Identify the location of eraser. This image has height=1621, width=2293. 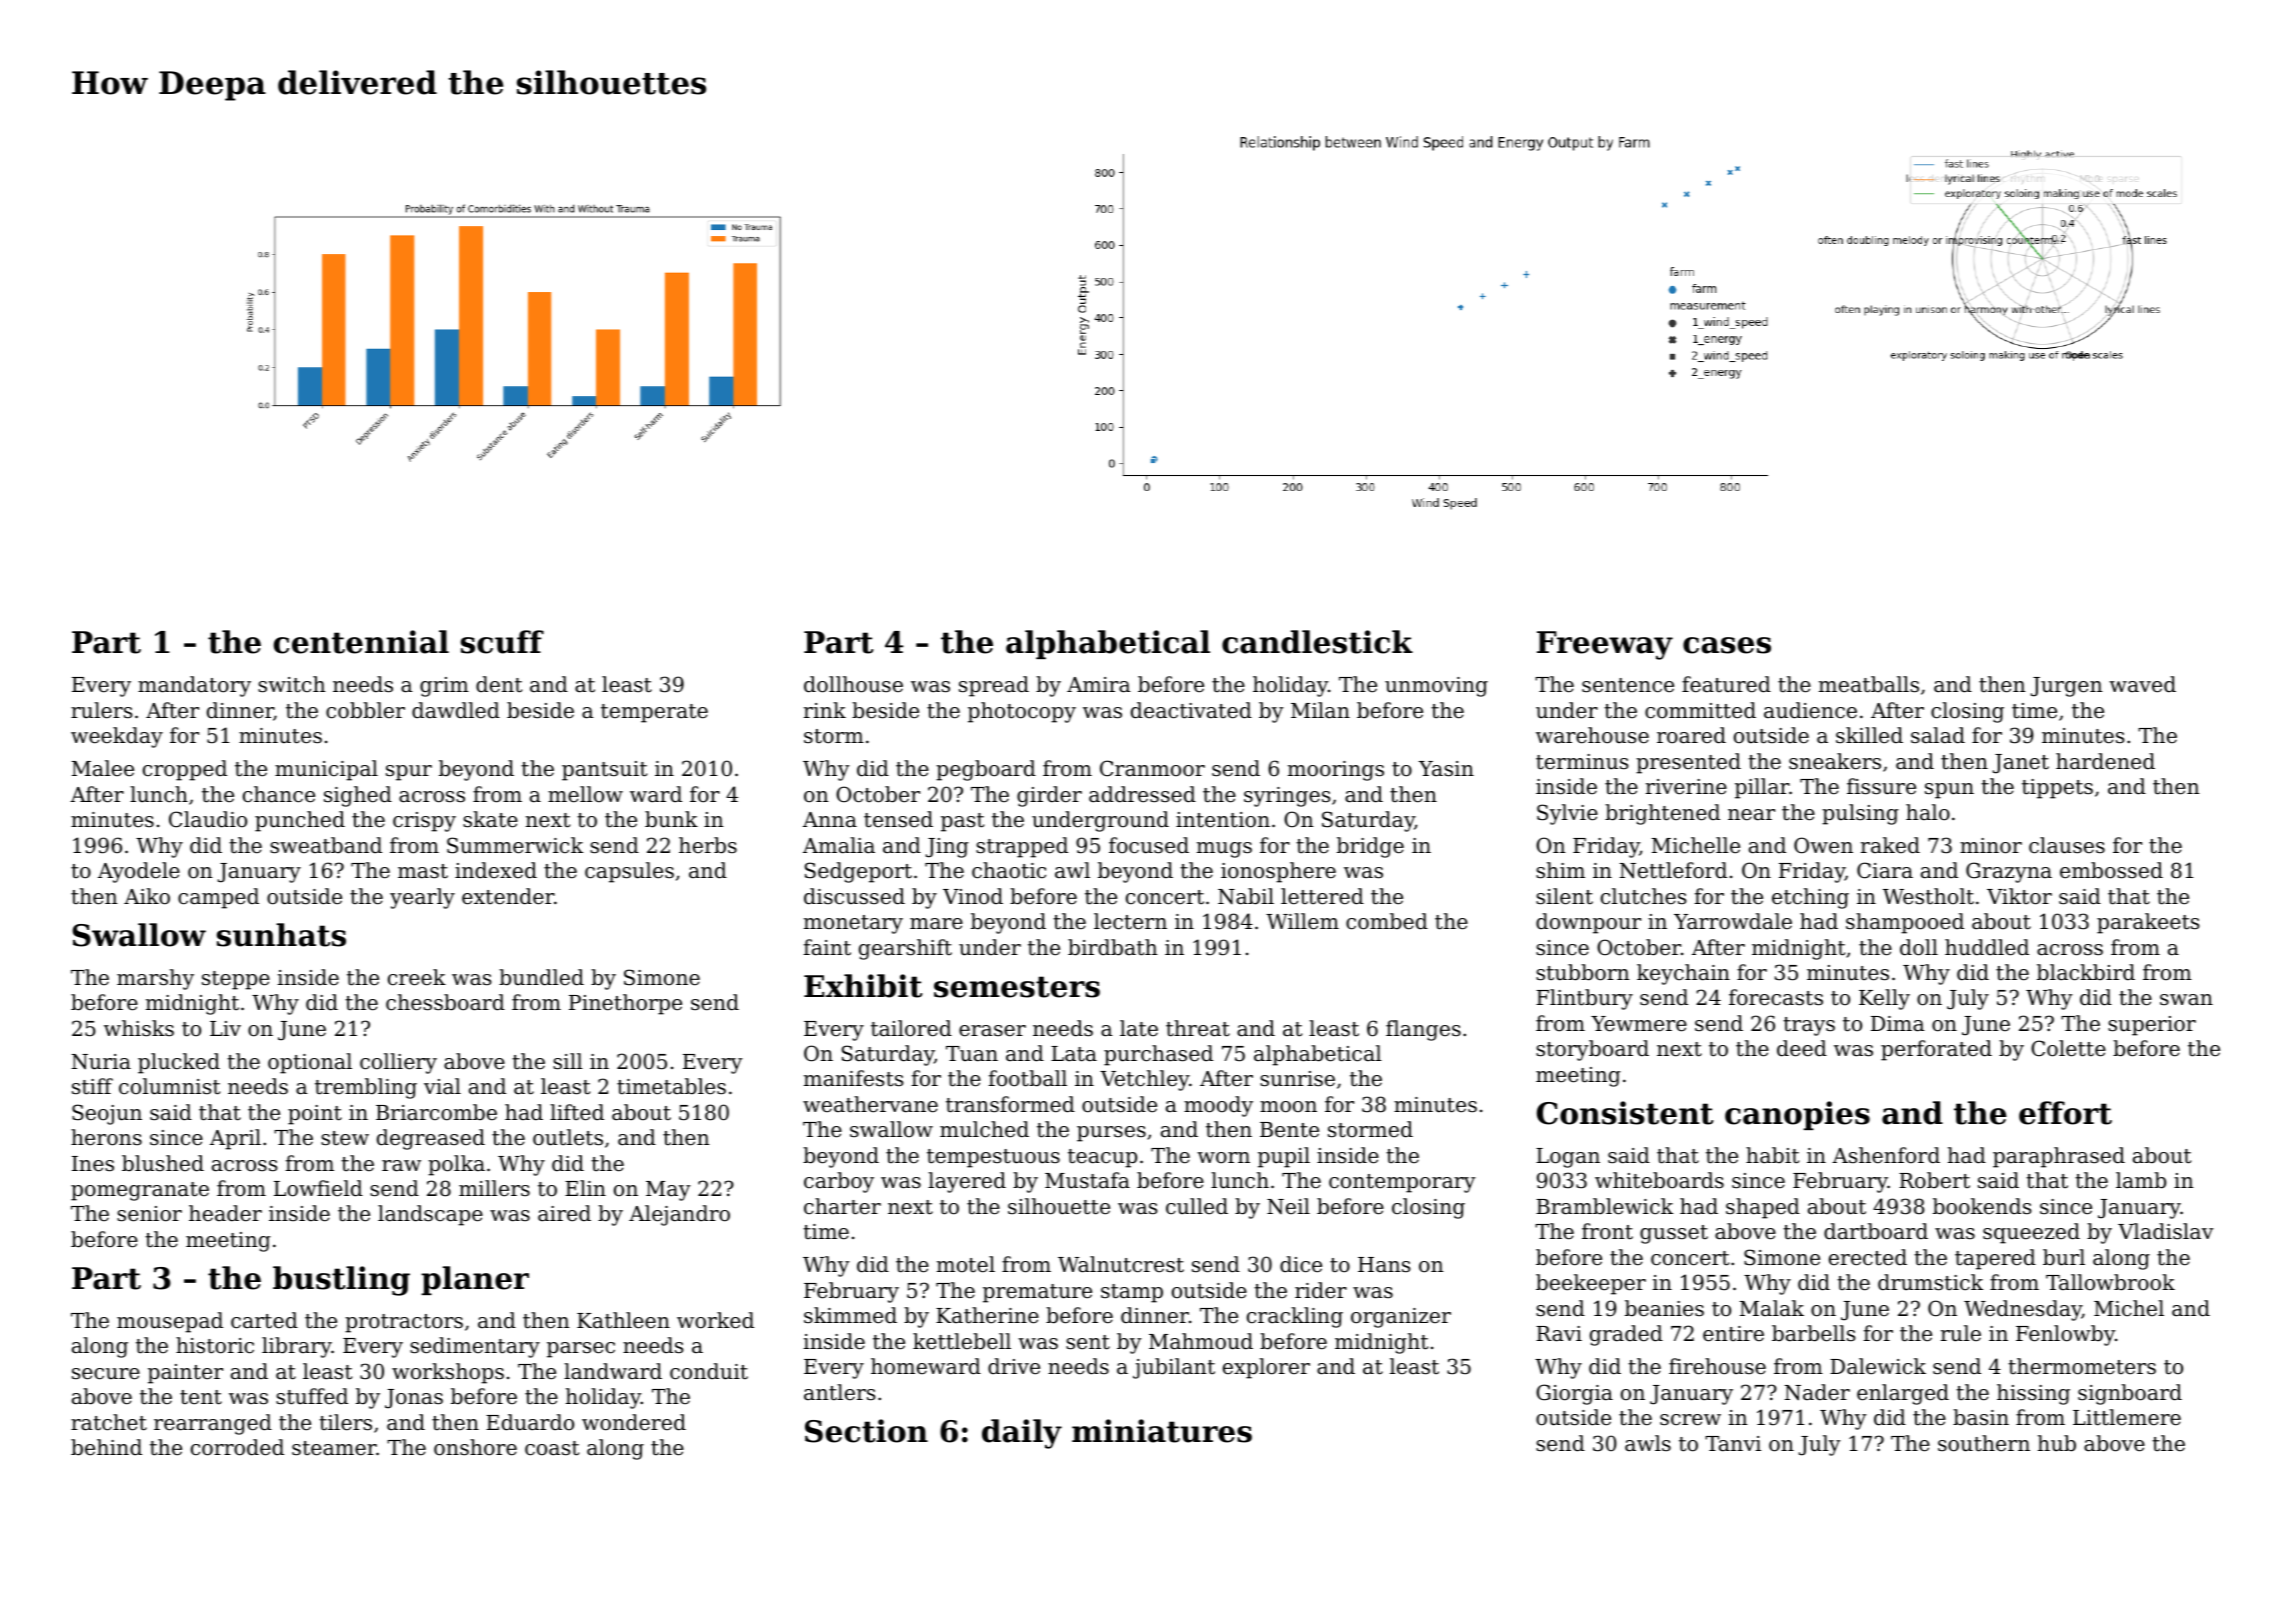
(992, 1031).
